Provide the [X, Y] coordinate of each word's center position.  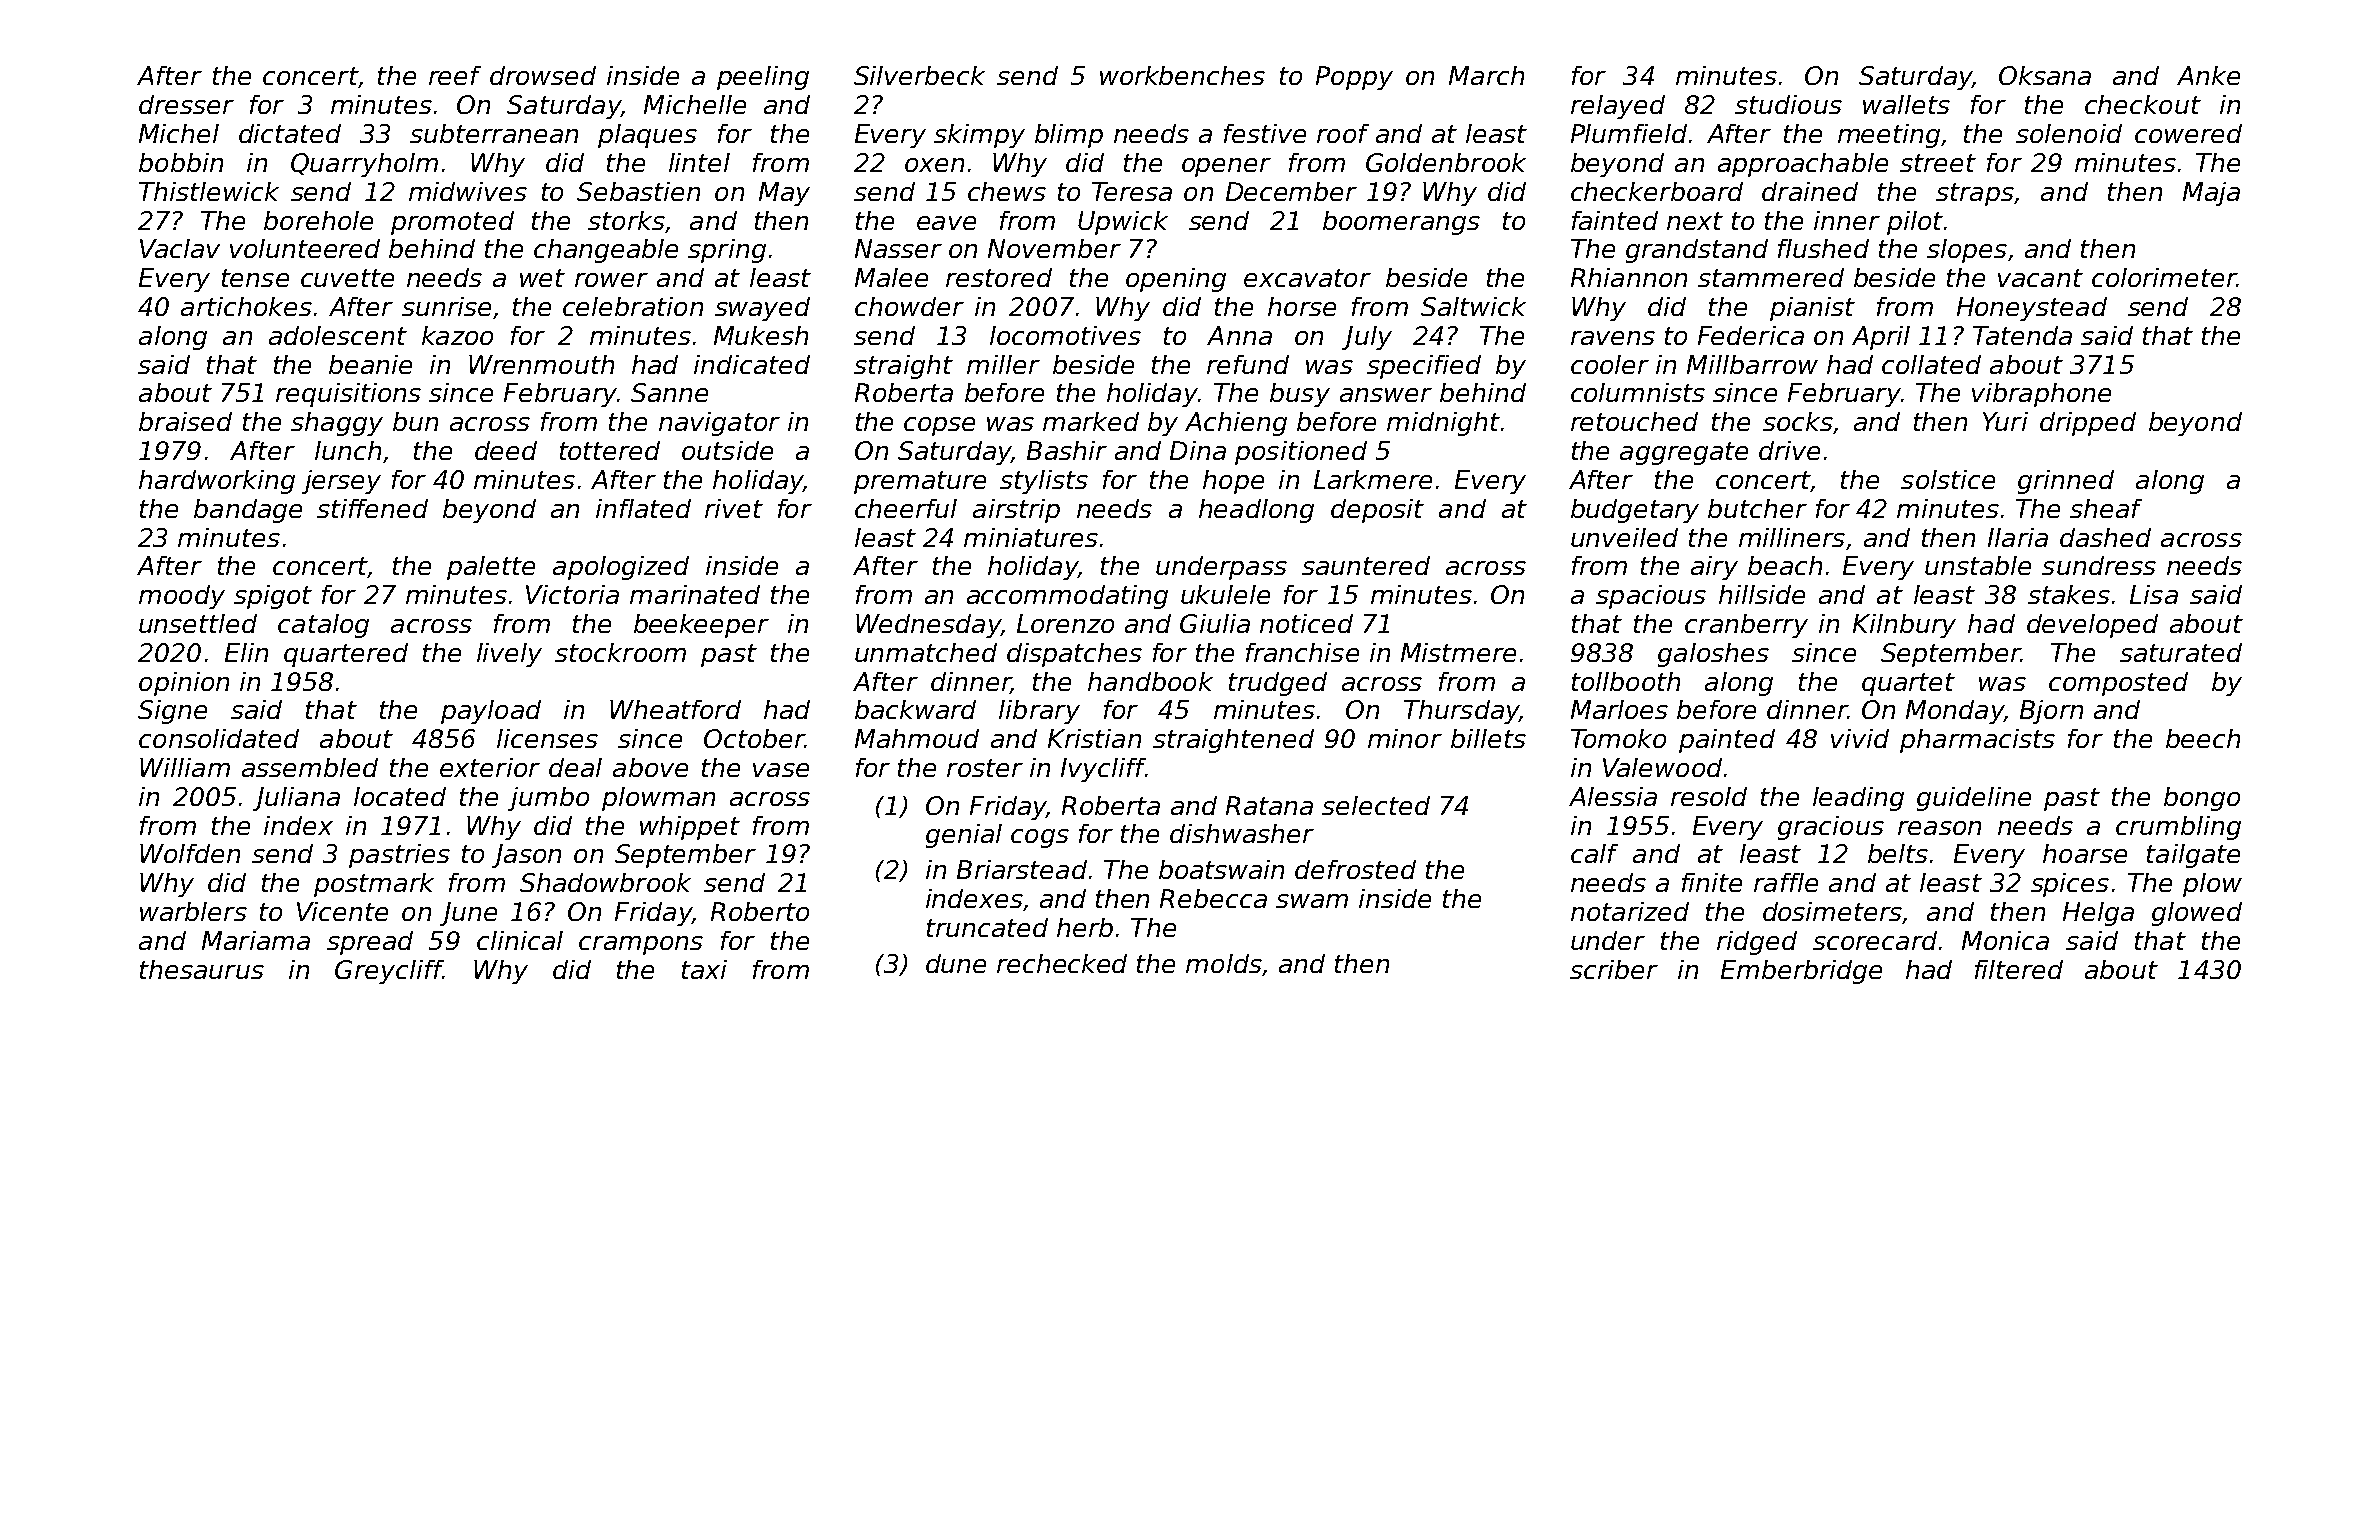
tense [255, 278]
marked [1091, 421]
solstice [1948, 479]
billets [1488, 738]
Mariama [256, 940]
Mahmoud [917, 738]
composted [2118, 684]
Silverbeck [919, 75]
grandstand [1697, 251]
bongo [2202, 799]
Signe [172, 712]
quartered [346, 655]
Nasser [898, 248]
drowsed [543, 75]
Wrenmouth [541, 364]
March [1486, 75]
